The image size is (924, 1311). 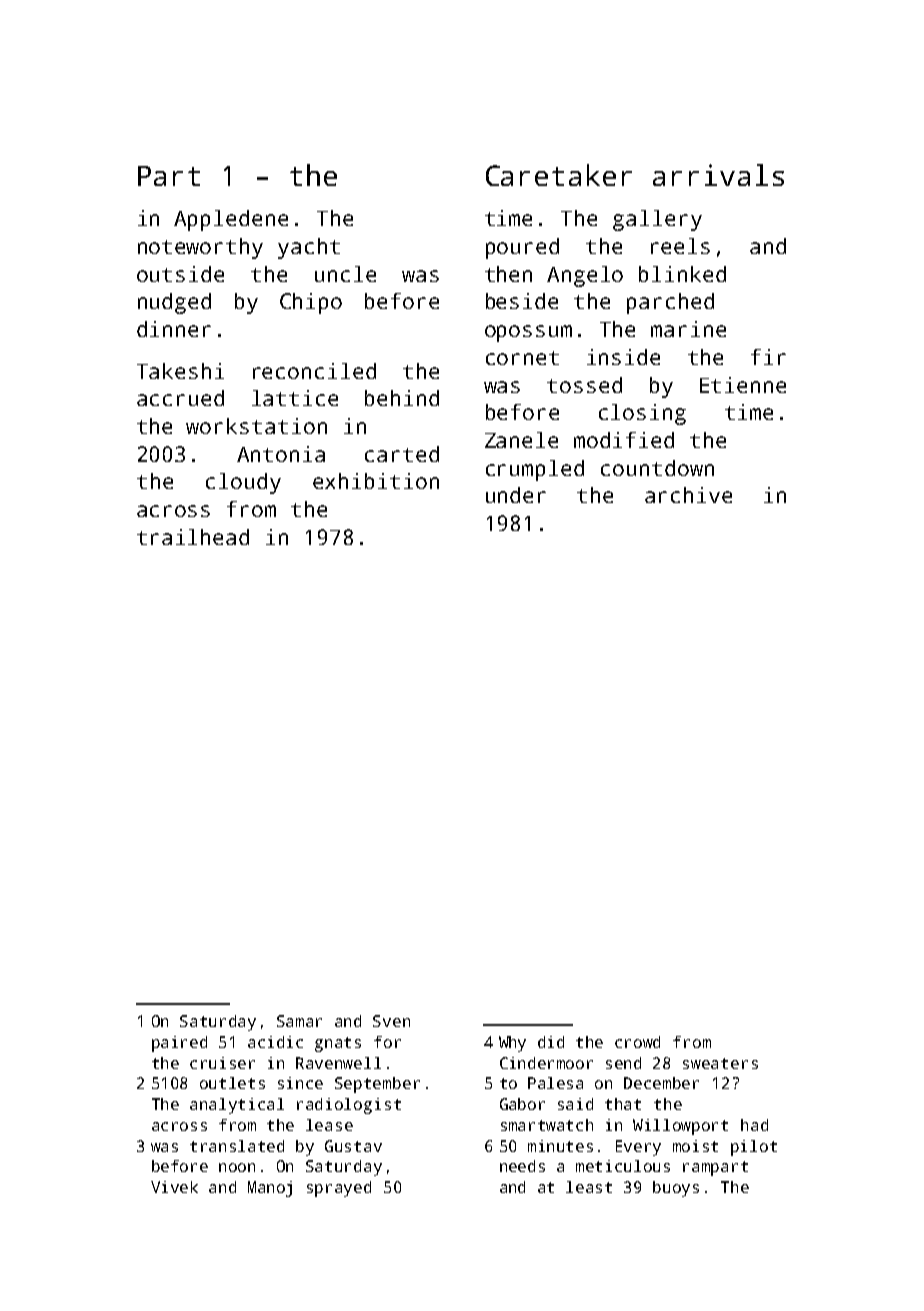 What do you see at coordinates (516, 495) in the screenshot?
I see `under` at bounding box center [516, 495].
